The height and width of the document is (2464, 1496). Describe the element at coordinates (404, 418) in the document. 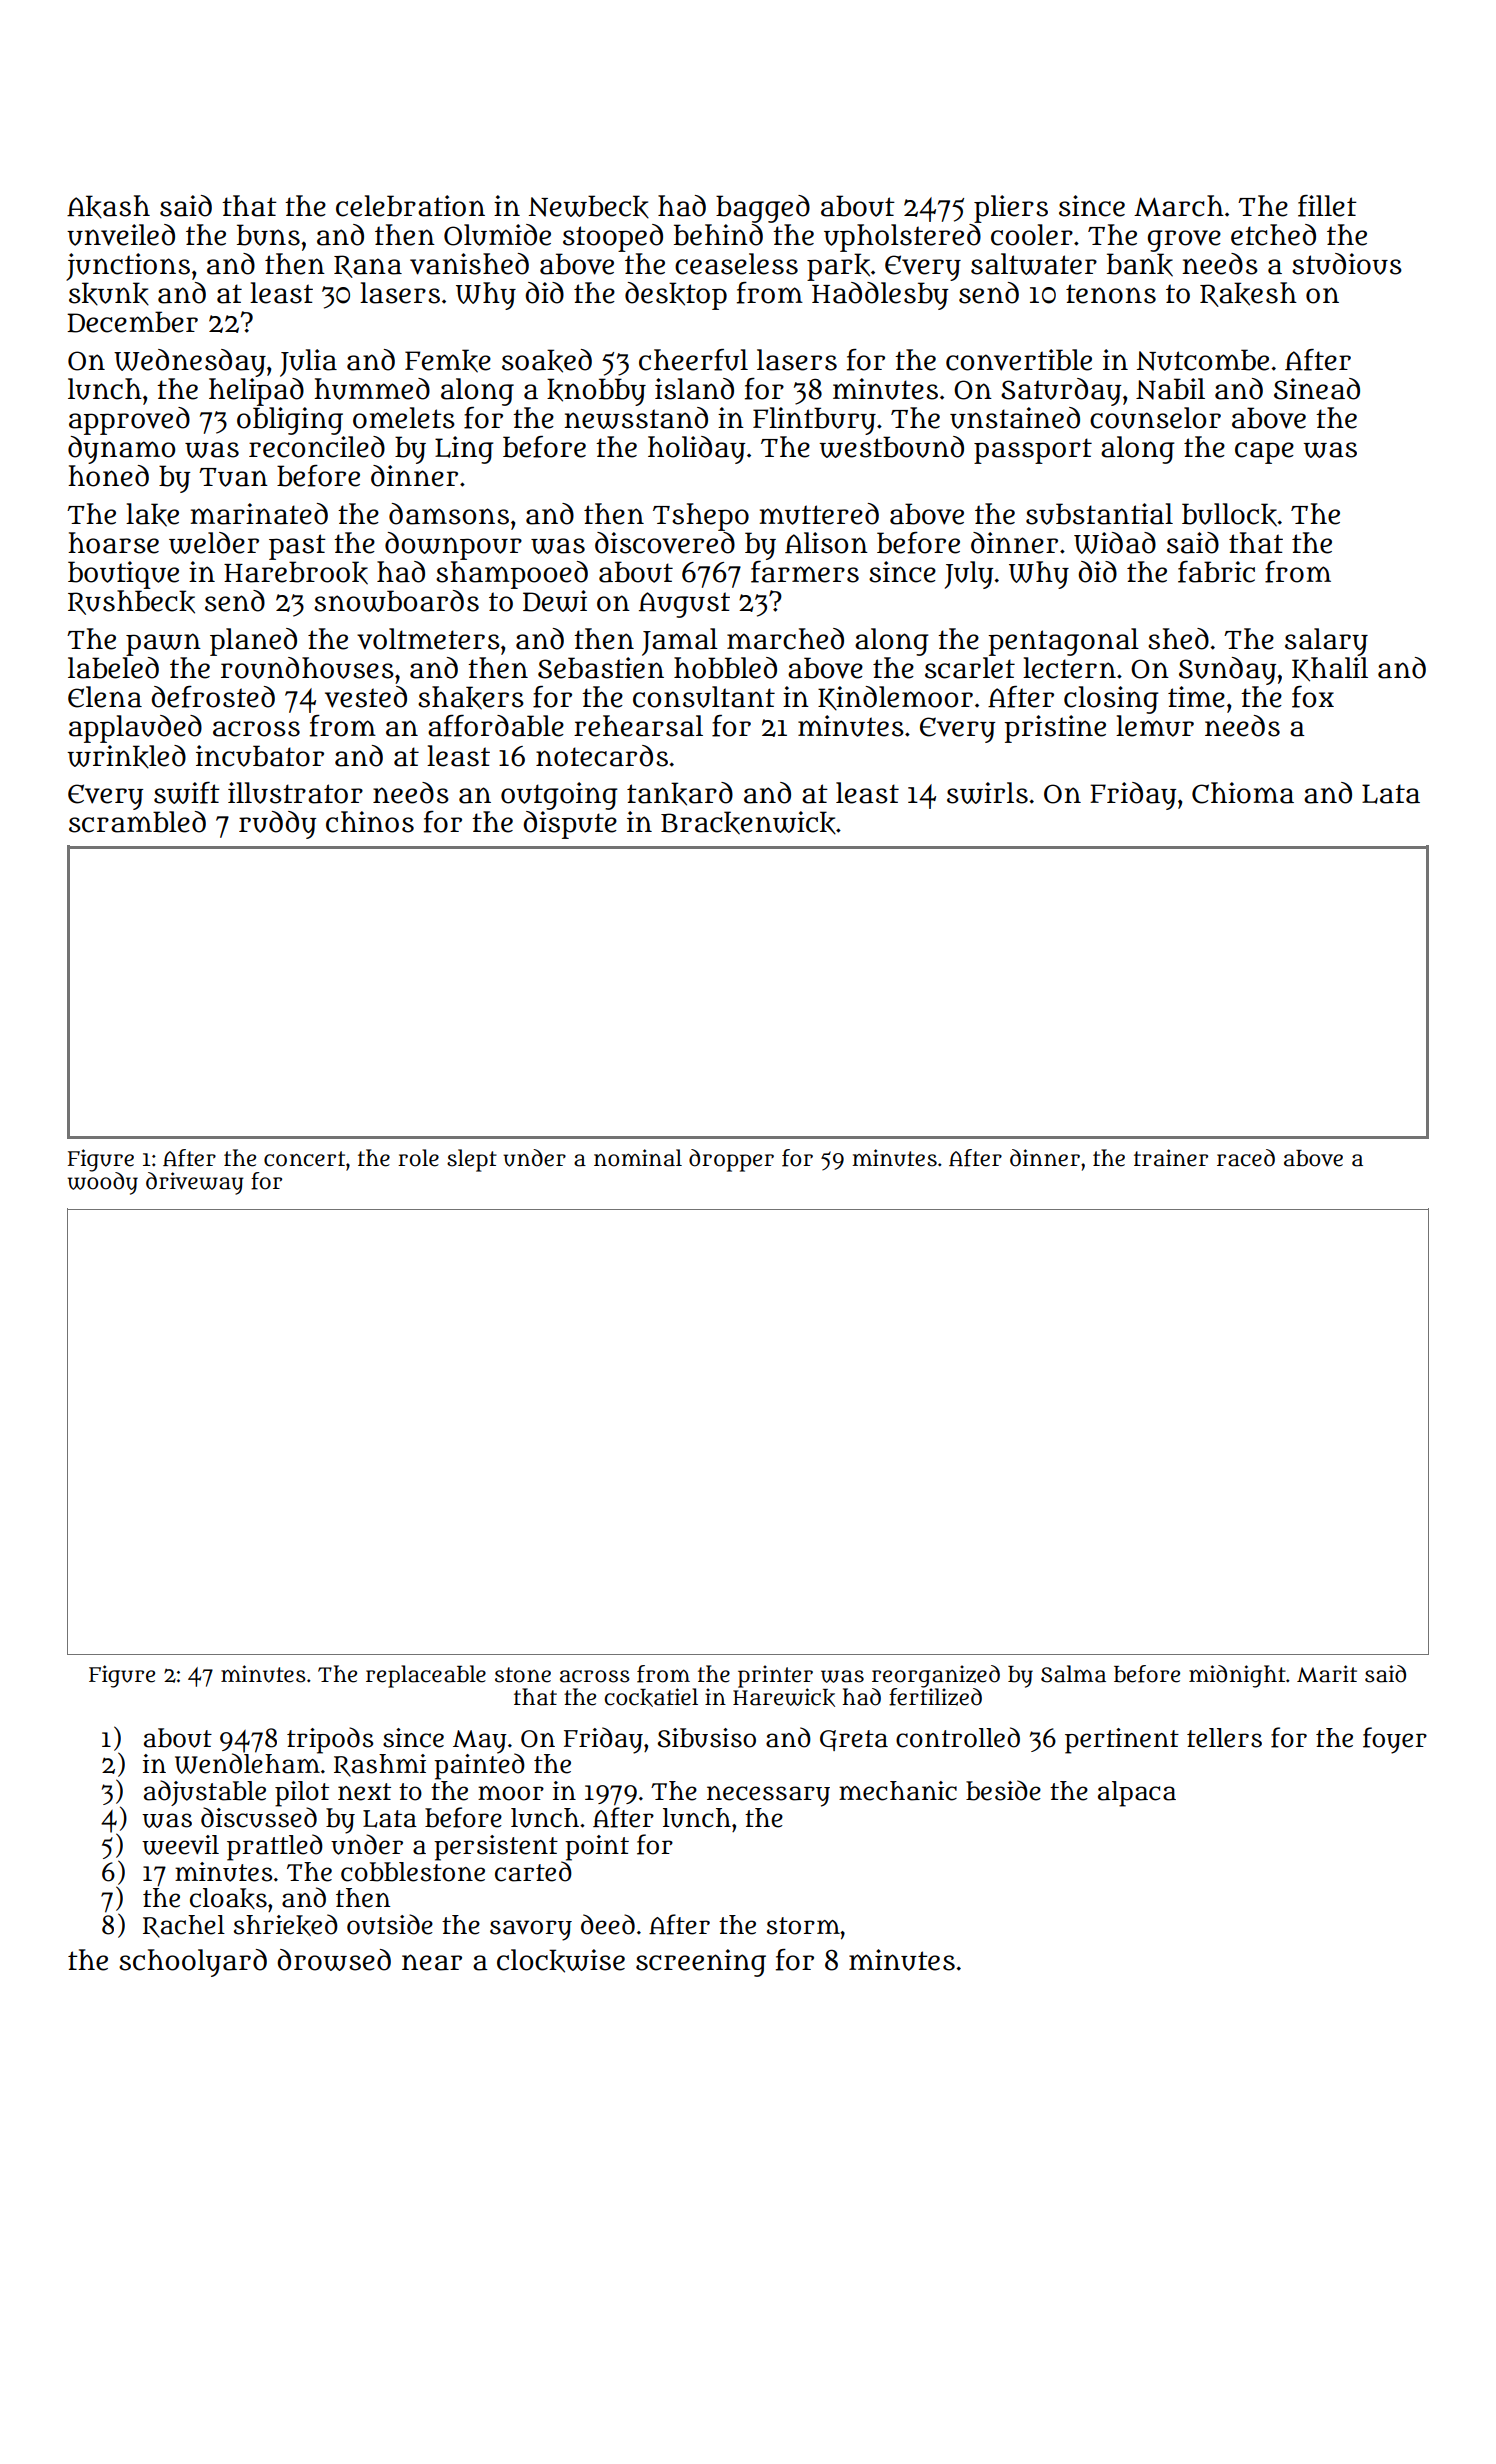

I see `omelets` at that location.
